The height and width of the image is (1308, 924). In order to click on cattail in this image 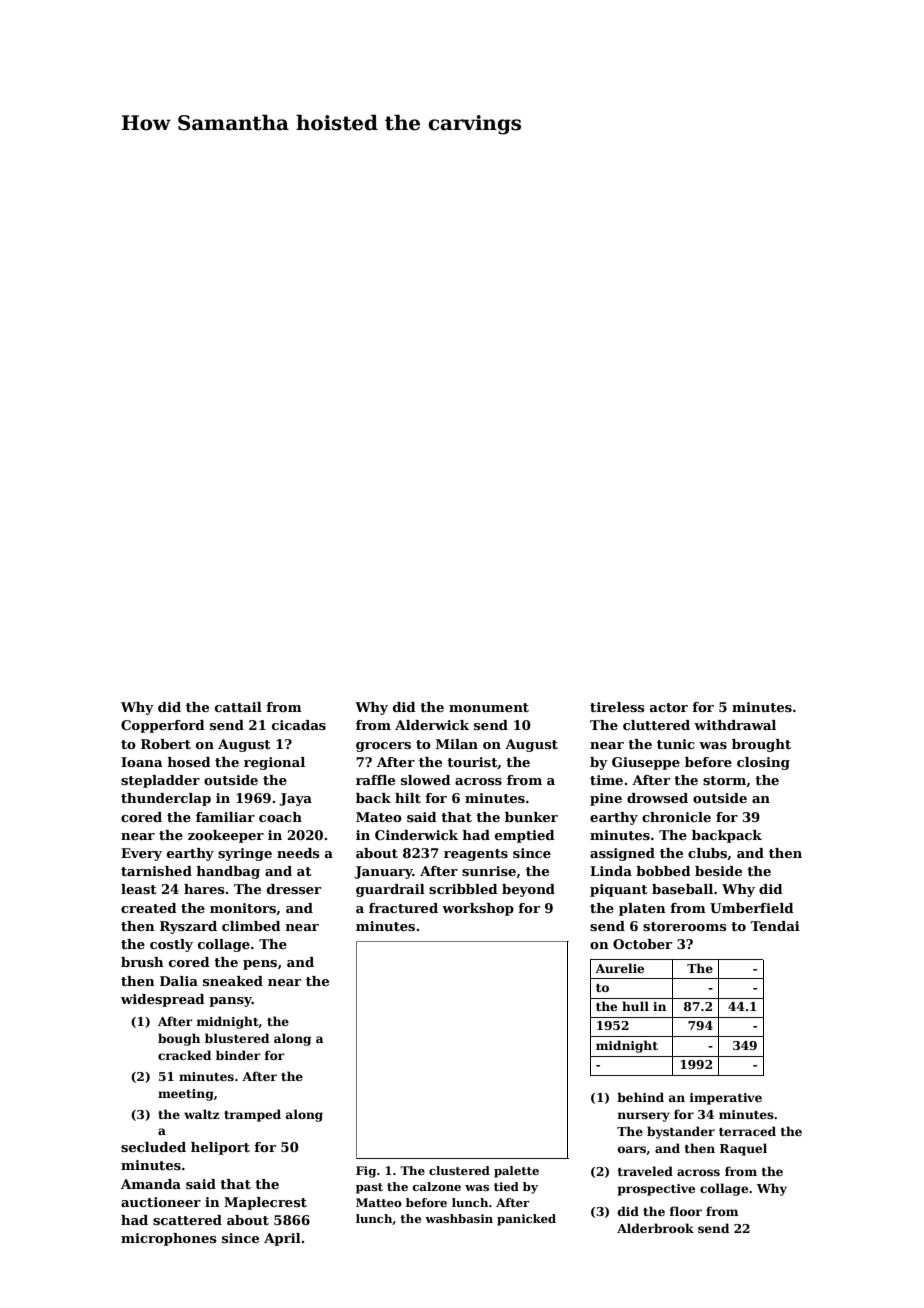, I will do `click(238, 707)`.
